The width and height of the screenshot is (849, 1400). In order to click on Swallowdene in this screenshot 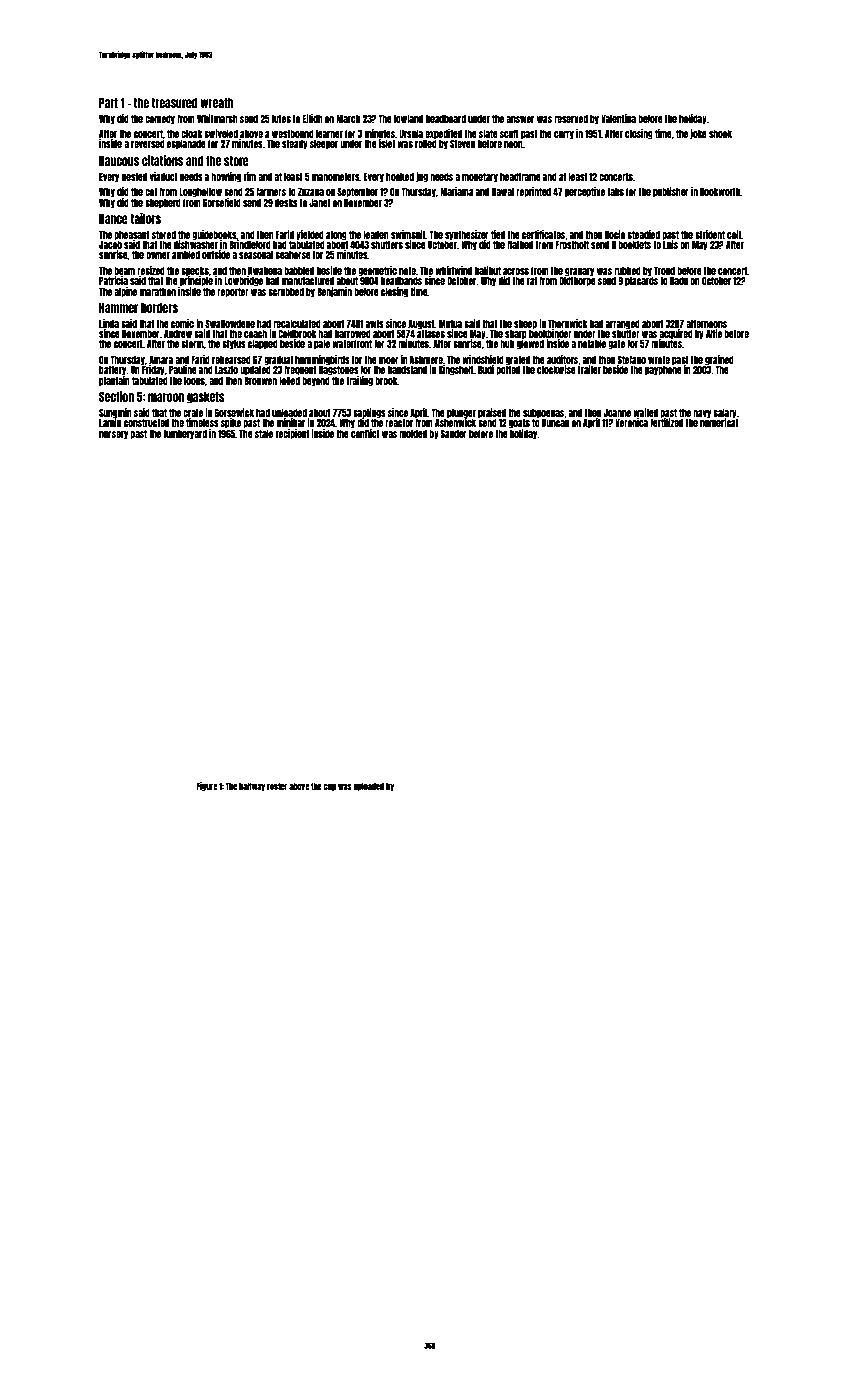, I will do `click(230, 323)`.
